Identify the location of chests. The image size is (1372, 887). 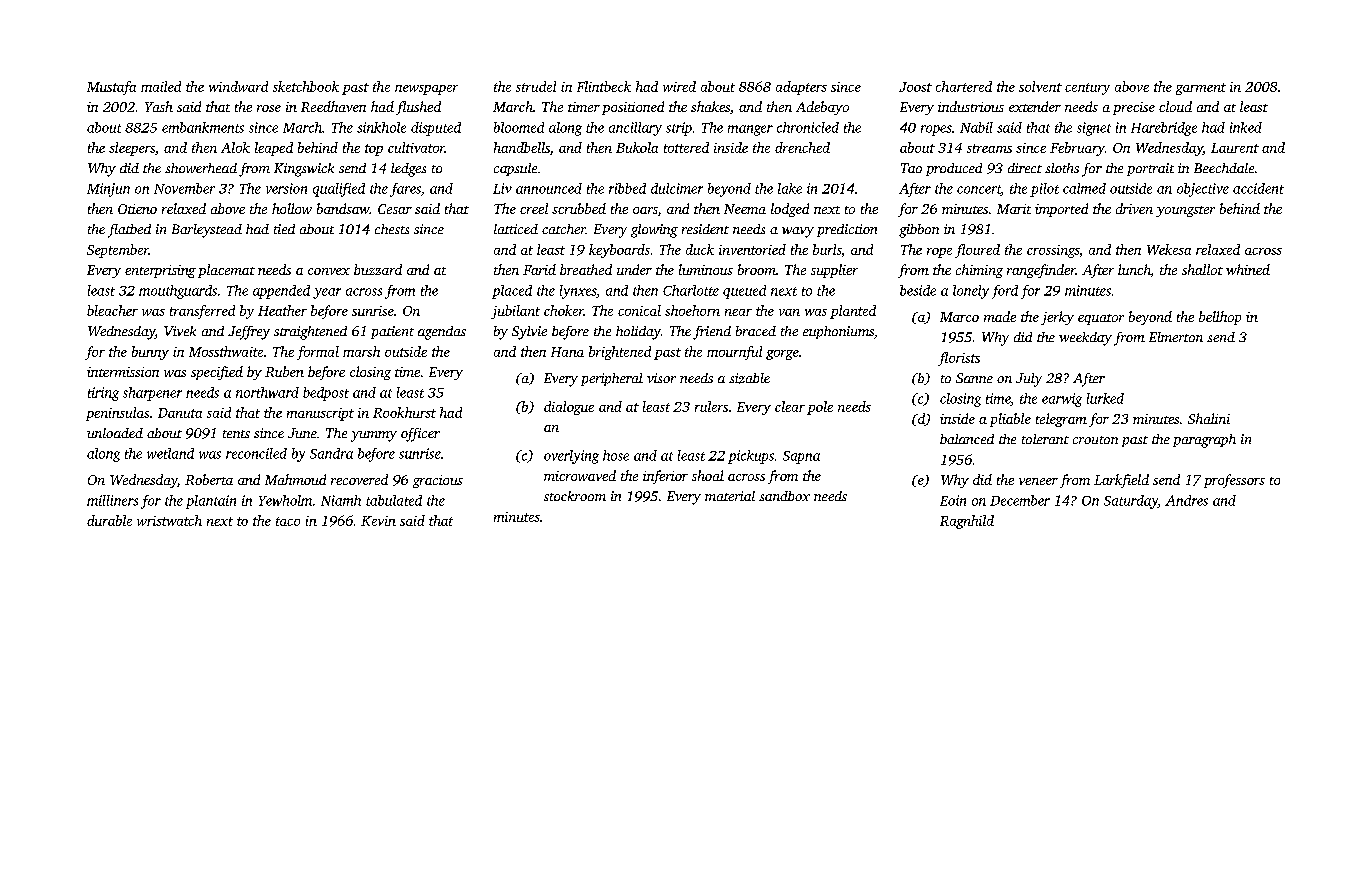
(392, 229).
